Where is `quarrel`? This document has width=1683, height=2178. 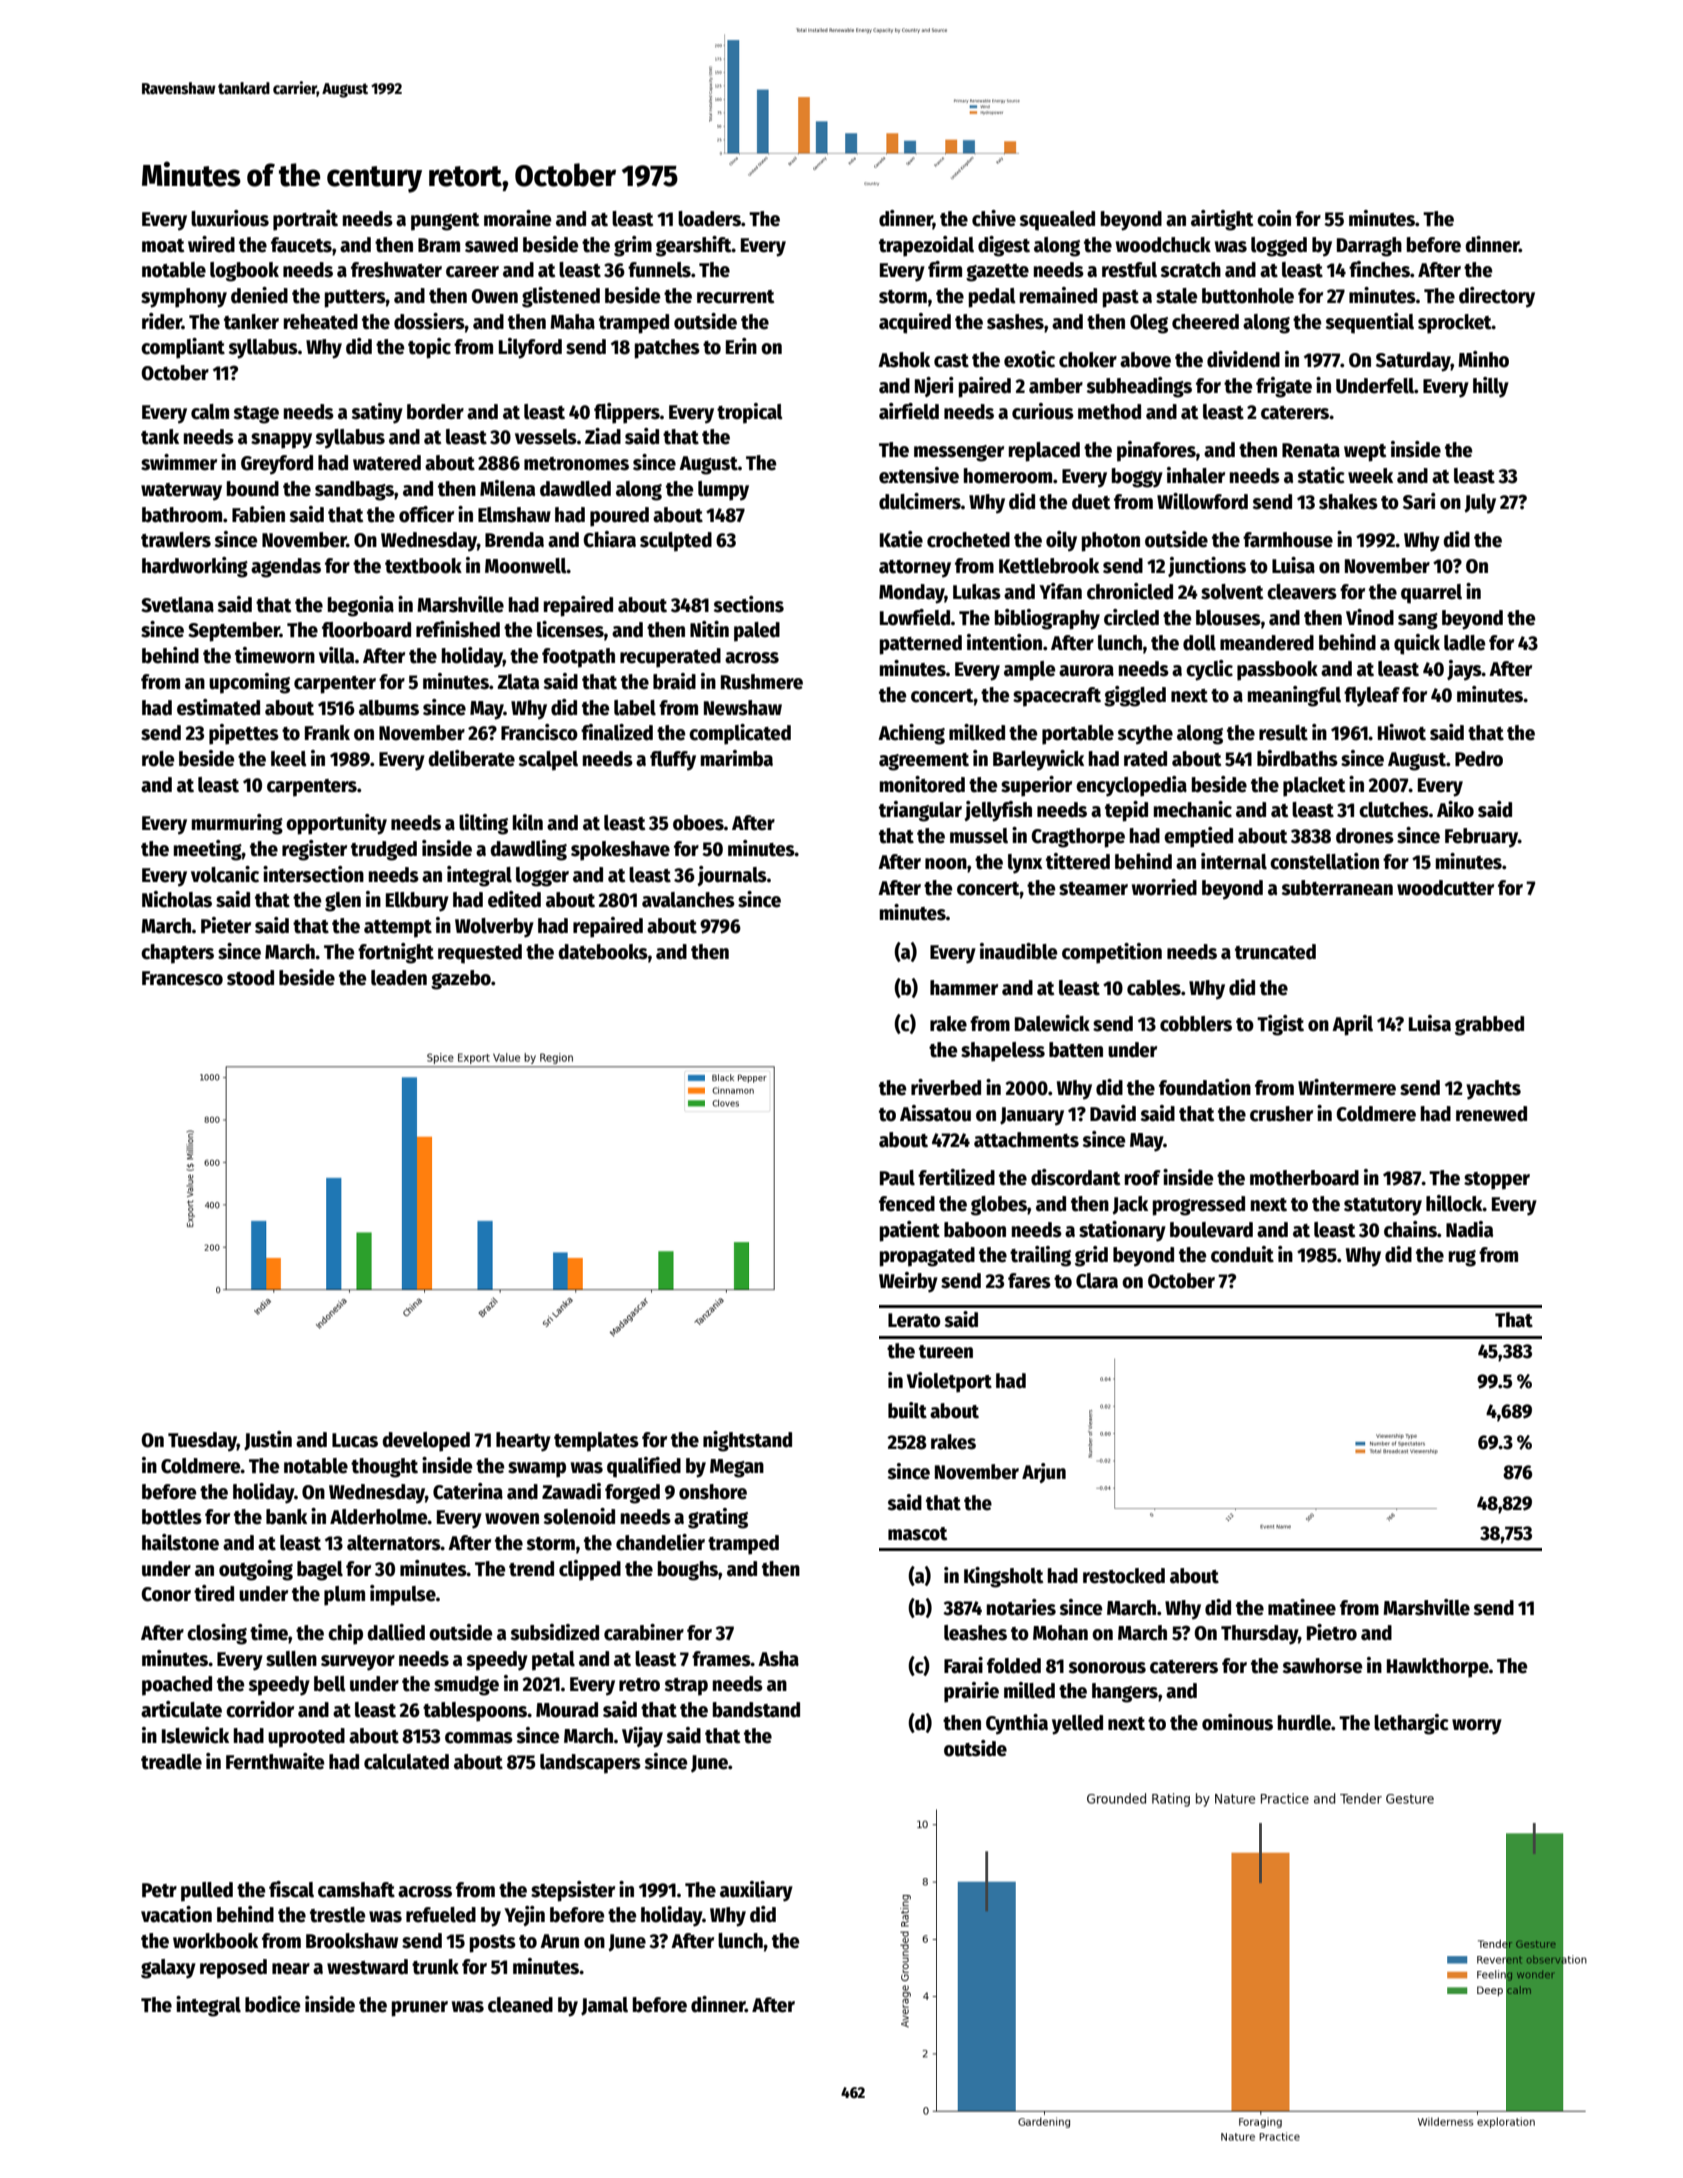 quarrel is located at coordinates (1431, 594).
